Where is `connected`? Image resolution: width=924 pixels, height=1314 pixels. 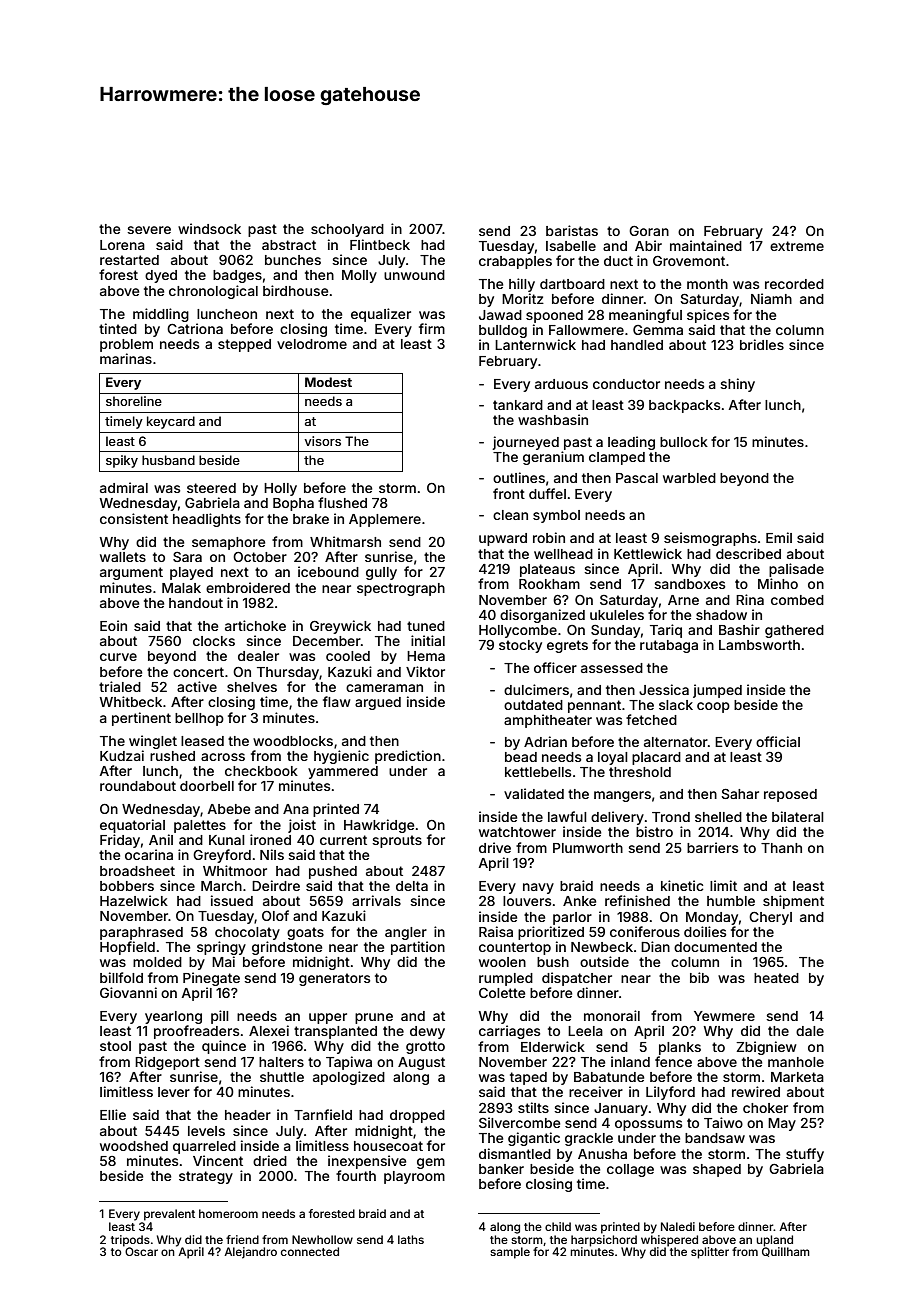 connected is located at coordinates (310, 1251).
